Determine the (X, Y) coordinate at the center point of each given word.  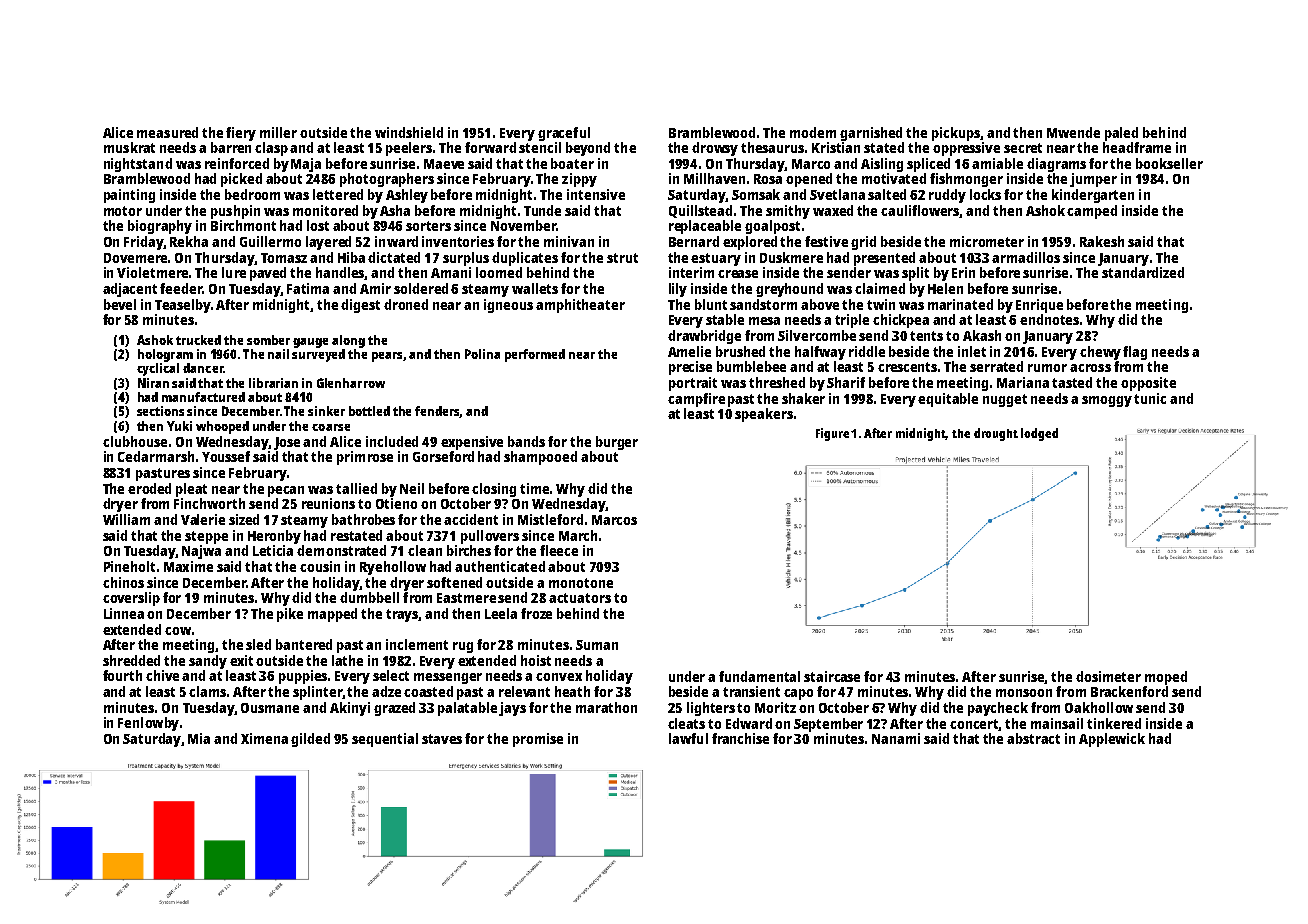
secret (1023, 148)
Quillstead (700, 211)
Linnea (124, 613)
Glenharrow (351, 383)
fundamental (759, 676)
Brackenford (1129, 691)
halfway (820, 353)
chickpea (901, 321)
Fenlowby (148, 724)
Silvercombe (817, 335)
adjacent (130, 290)
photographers (387, 180)
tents (926, 336)
